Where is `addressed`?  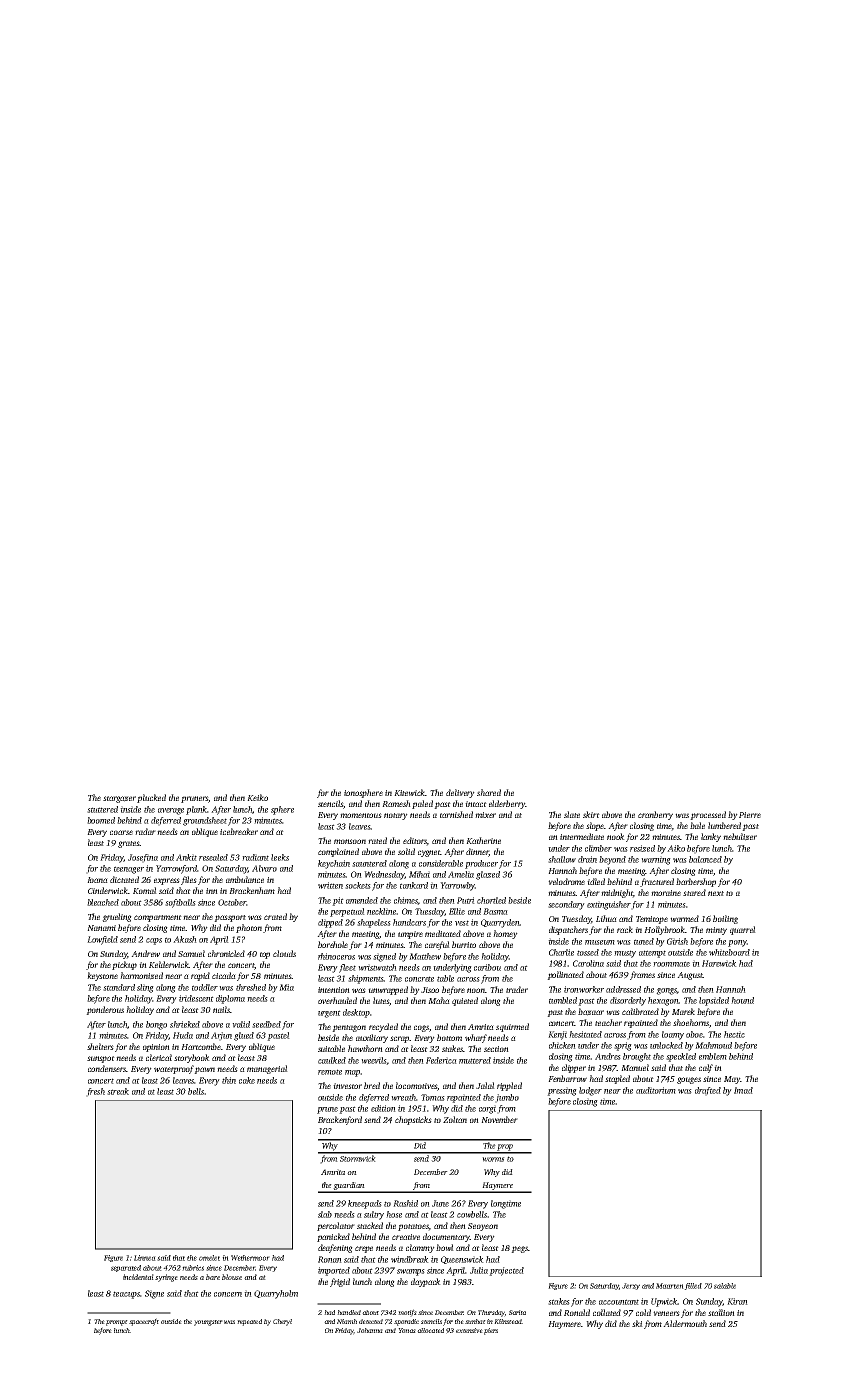 addressed is located at coordinates (623, 989).
